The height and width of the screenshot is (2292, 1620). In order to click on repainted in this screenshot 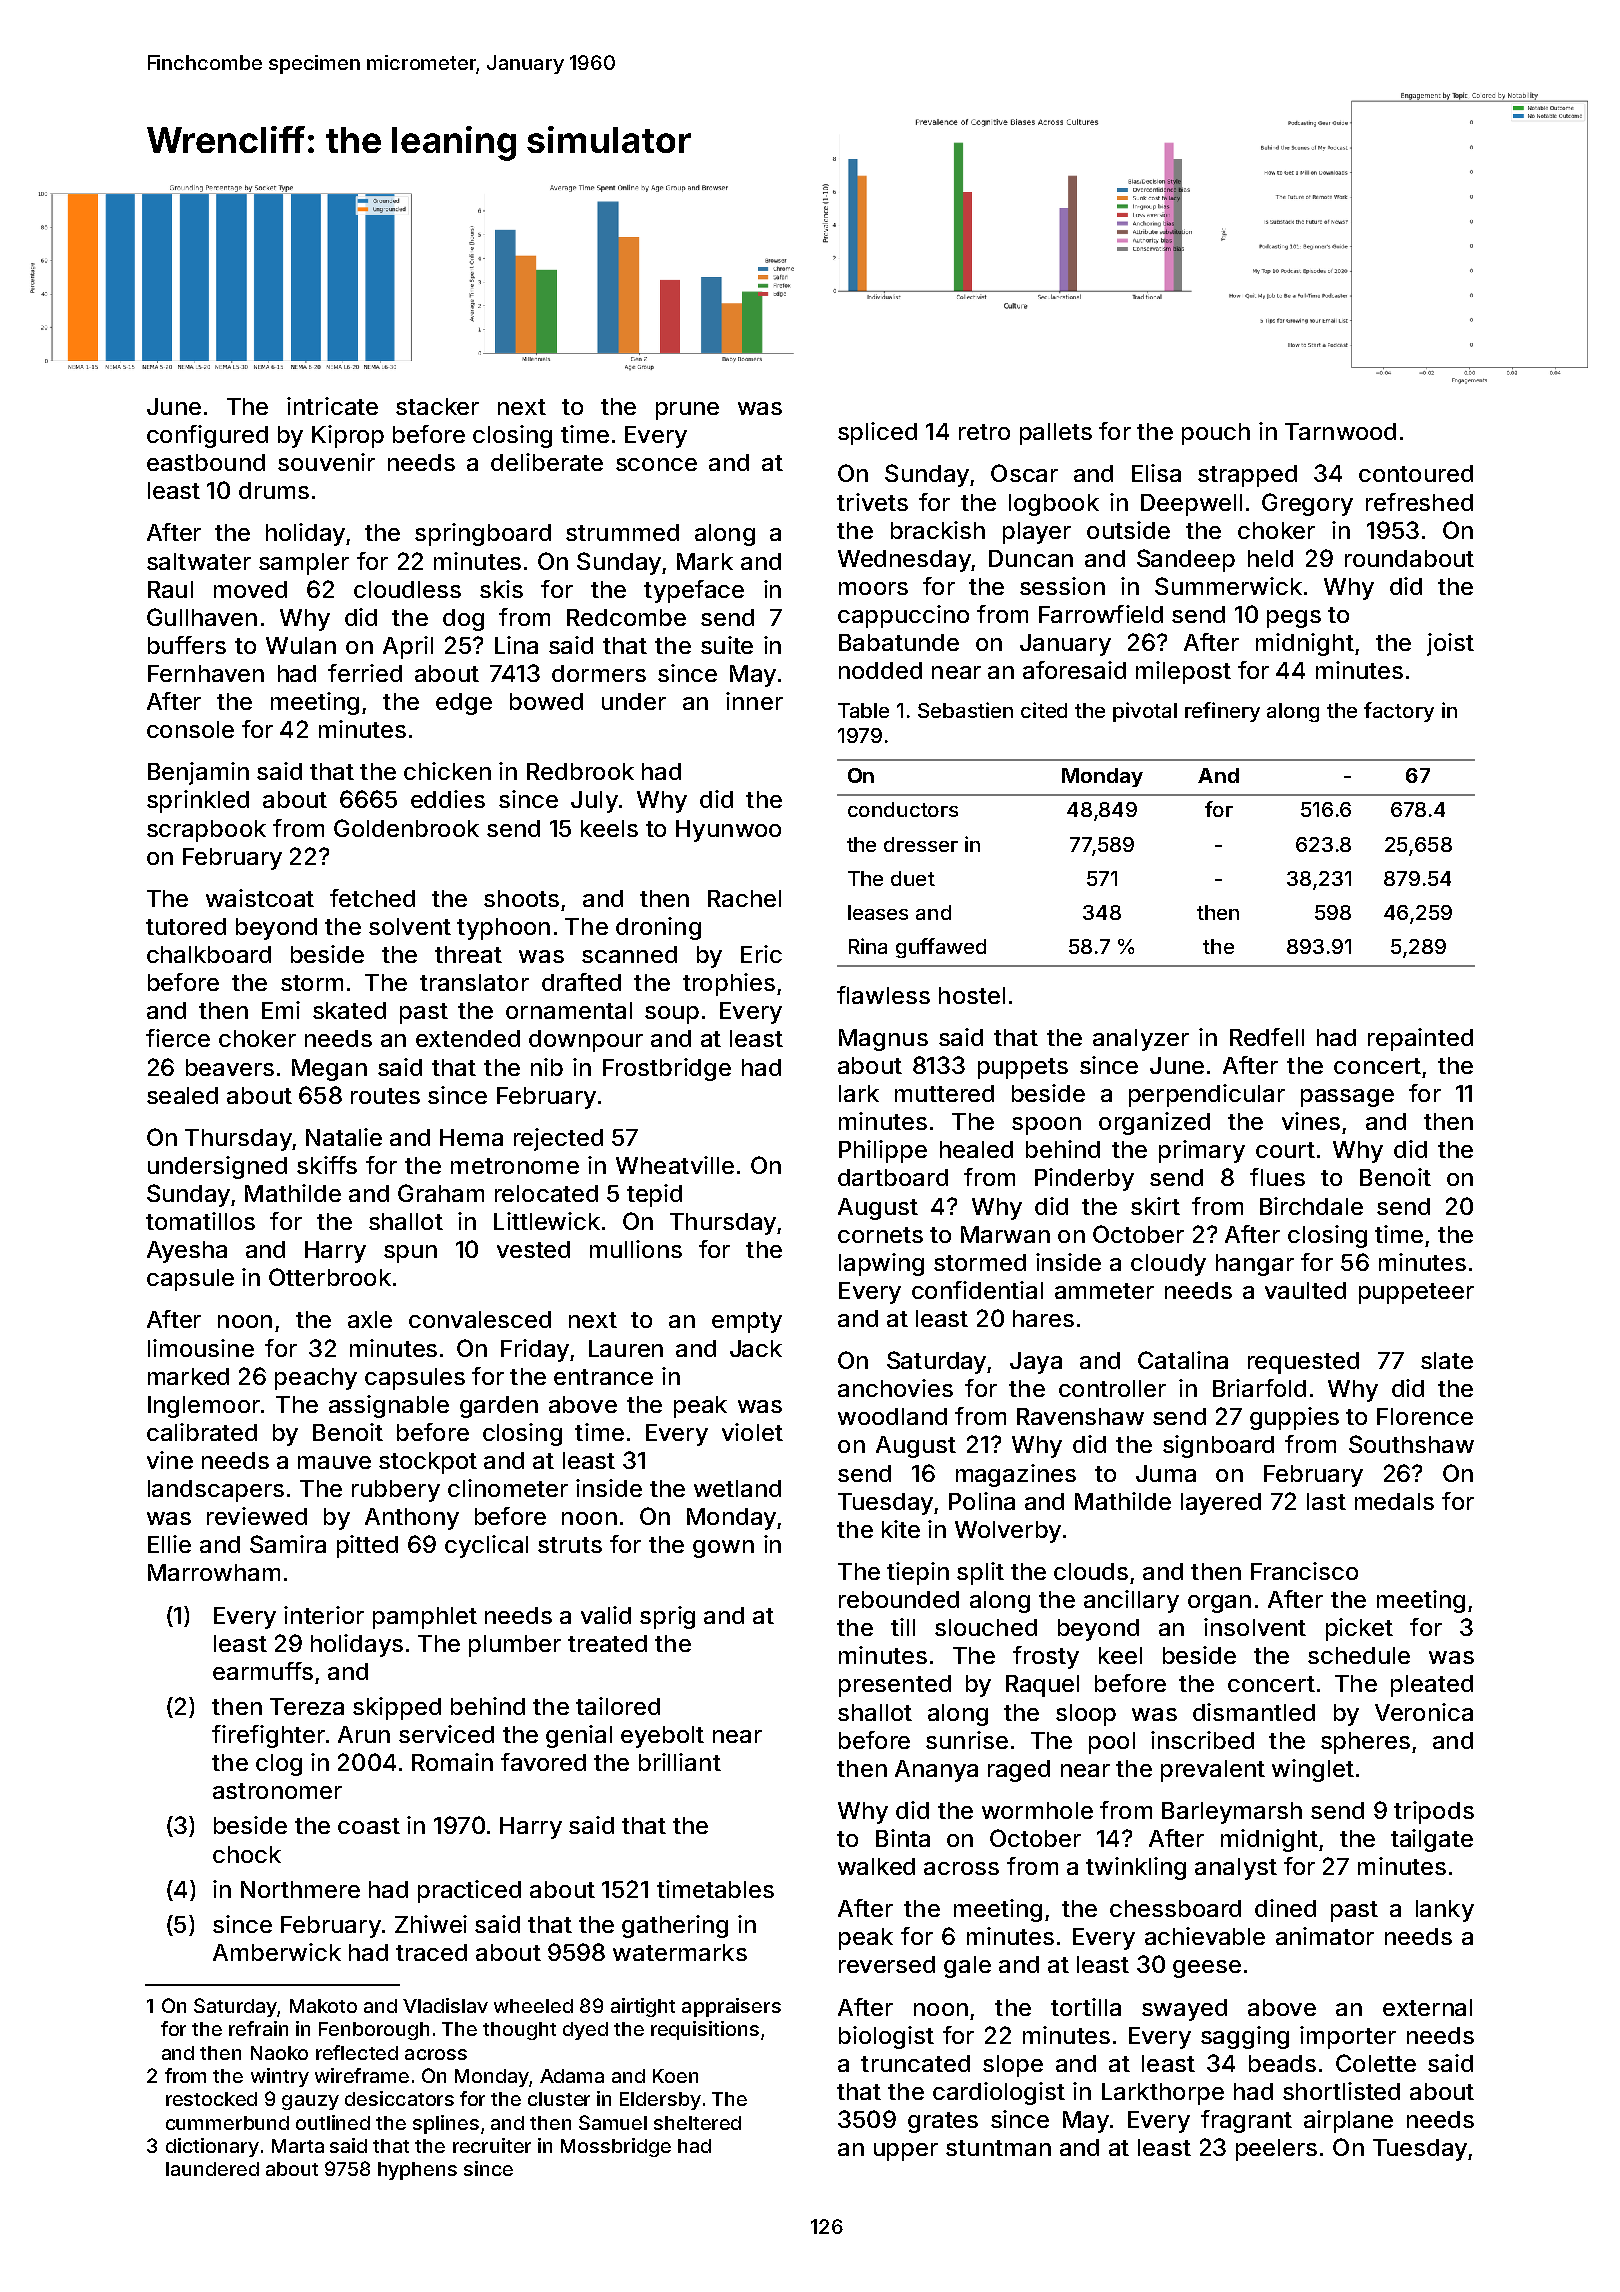, I will do `click(1420, 1039)`.
